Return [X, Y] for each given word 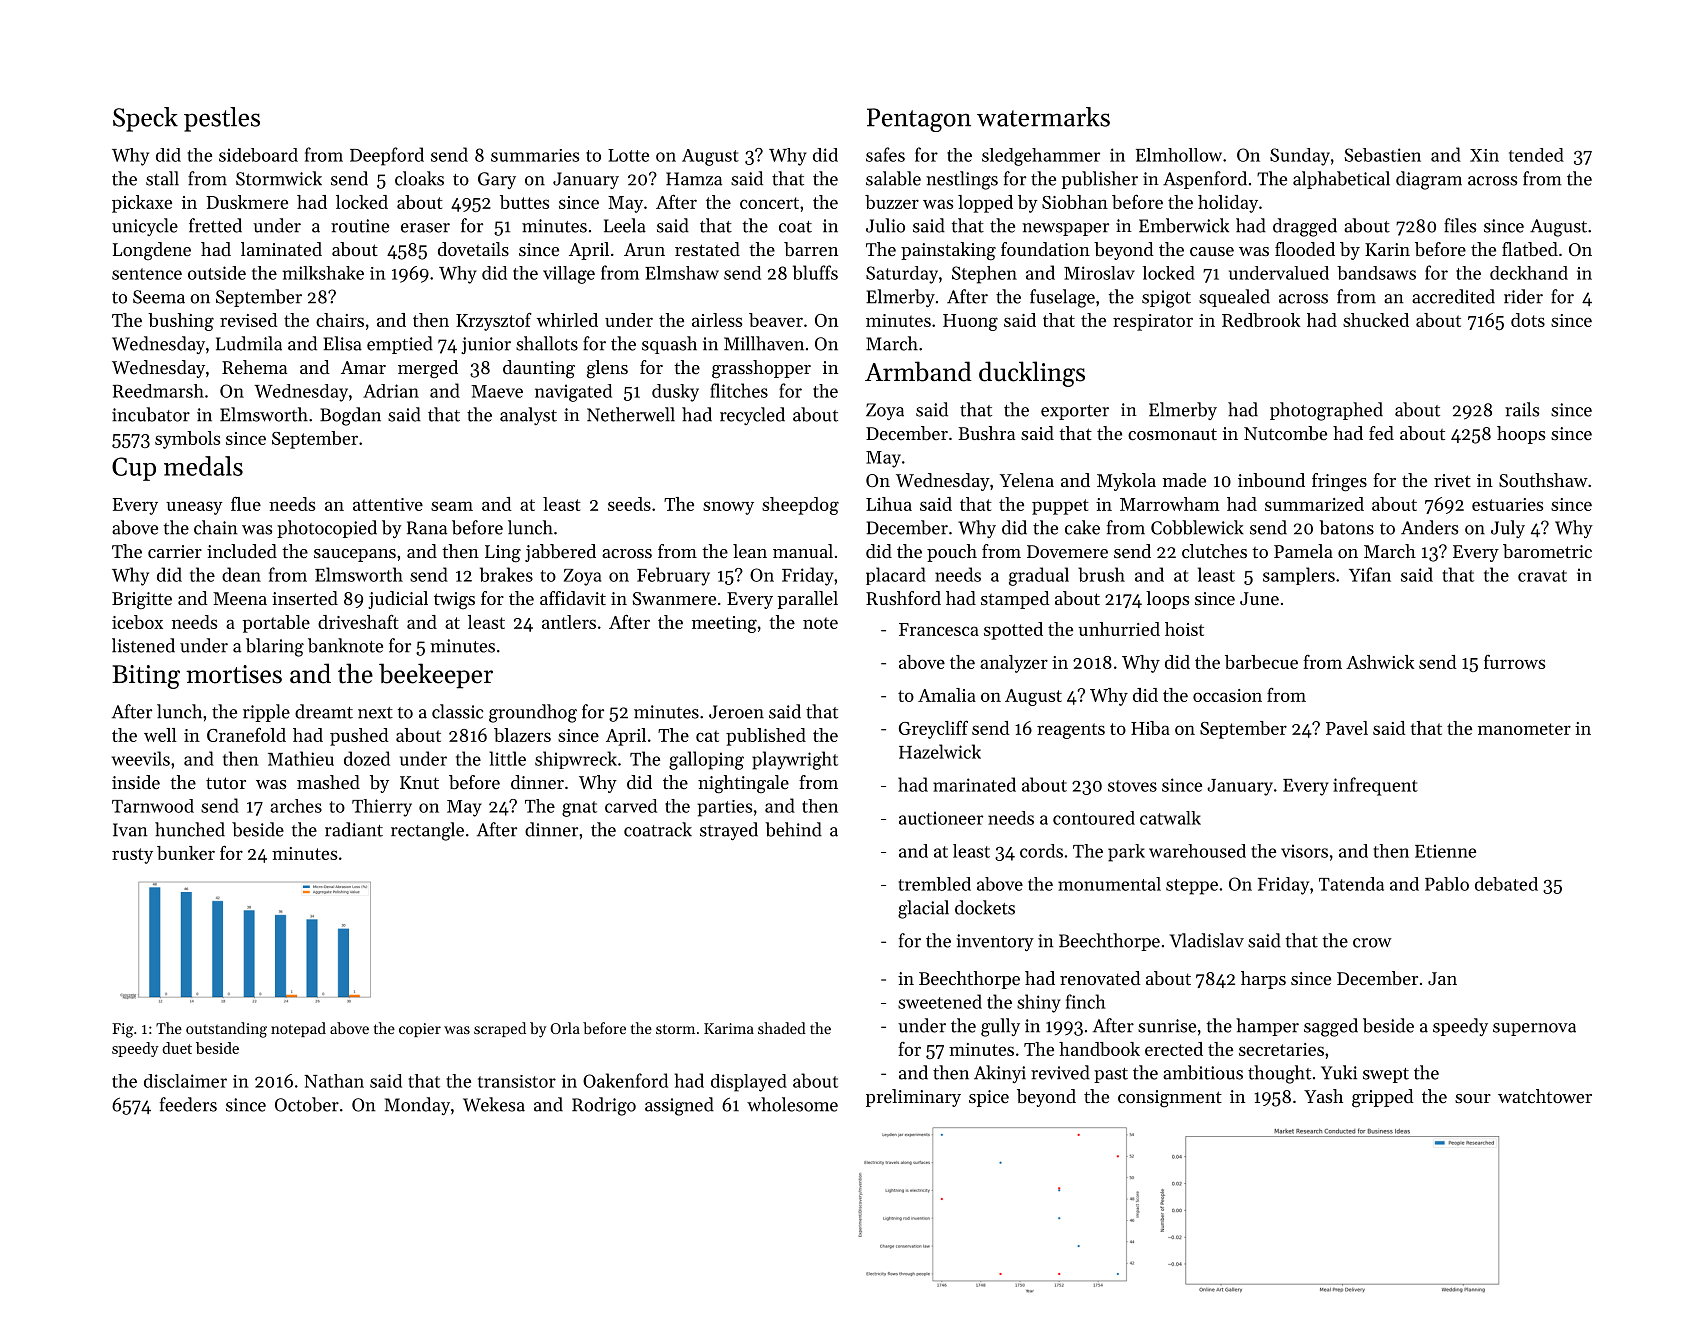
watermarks [1043, 117]
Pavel [1347, 728]
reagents [1071, 731]
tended [1536, 155]
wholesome [792, 1104]
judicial [398, 600]
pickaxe [142, 204]
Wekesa [494, 1104]
